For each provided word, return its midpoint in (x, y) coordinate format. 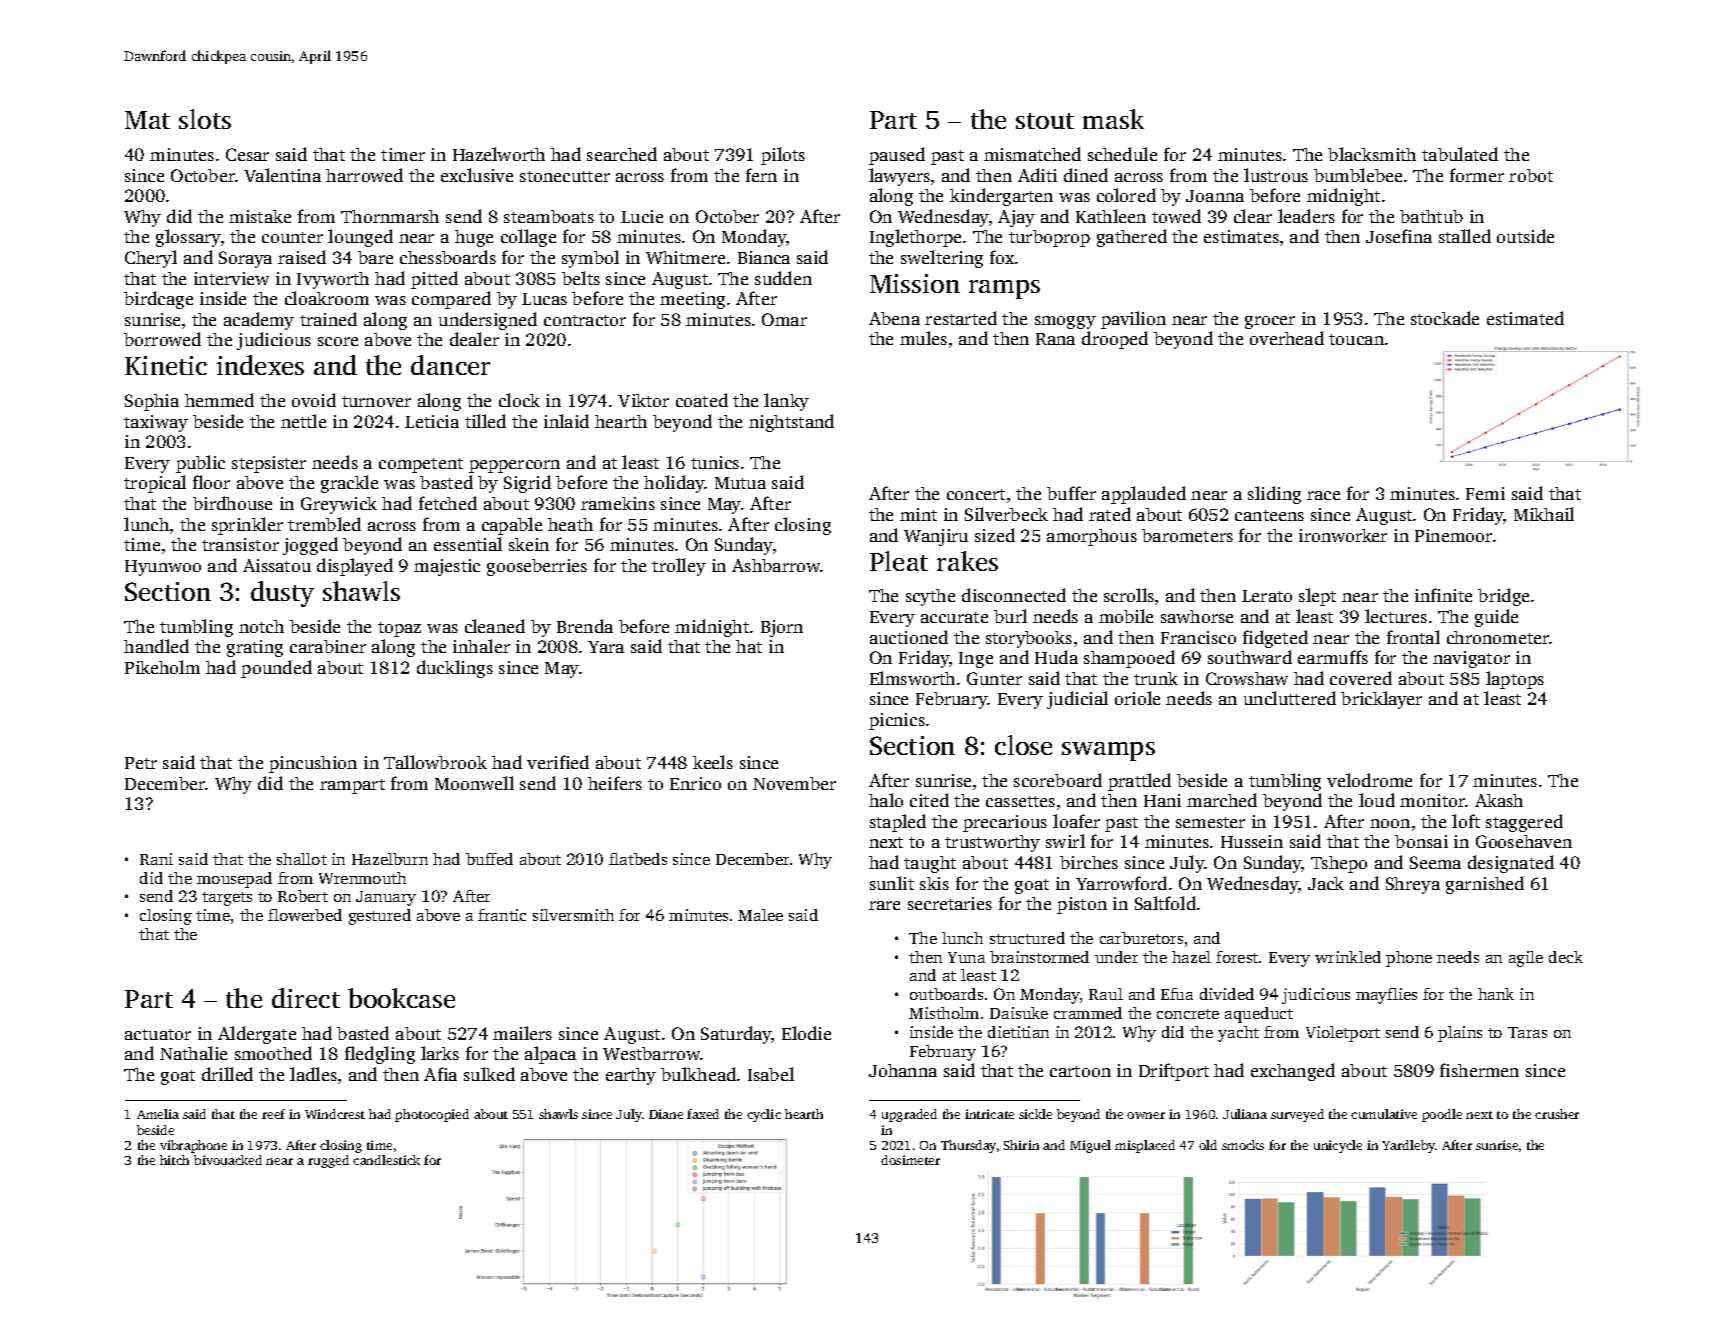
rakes (967, 561)
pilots (783, 156)
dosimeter (910, 1160)
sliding (1274, 495)
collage (528, 238)
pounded (276, 669)
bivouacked (228, 1160)
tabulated (1460, 154)
